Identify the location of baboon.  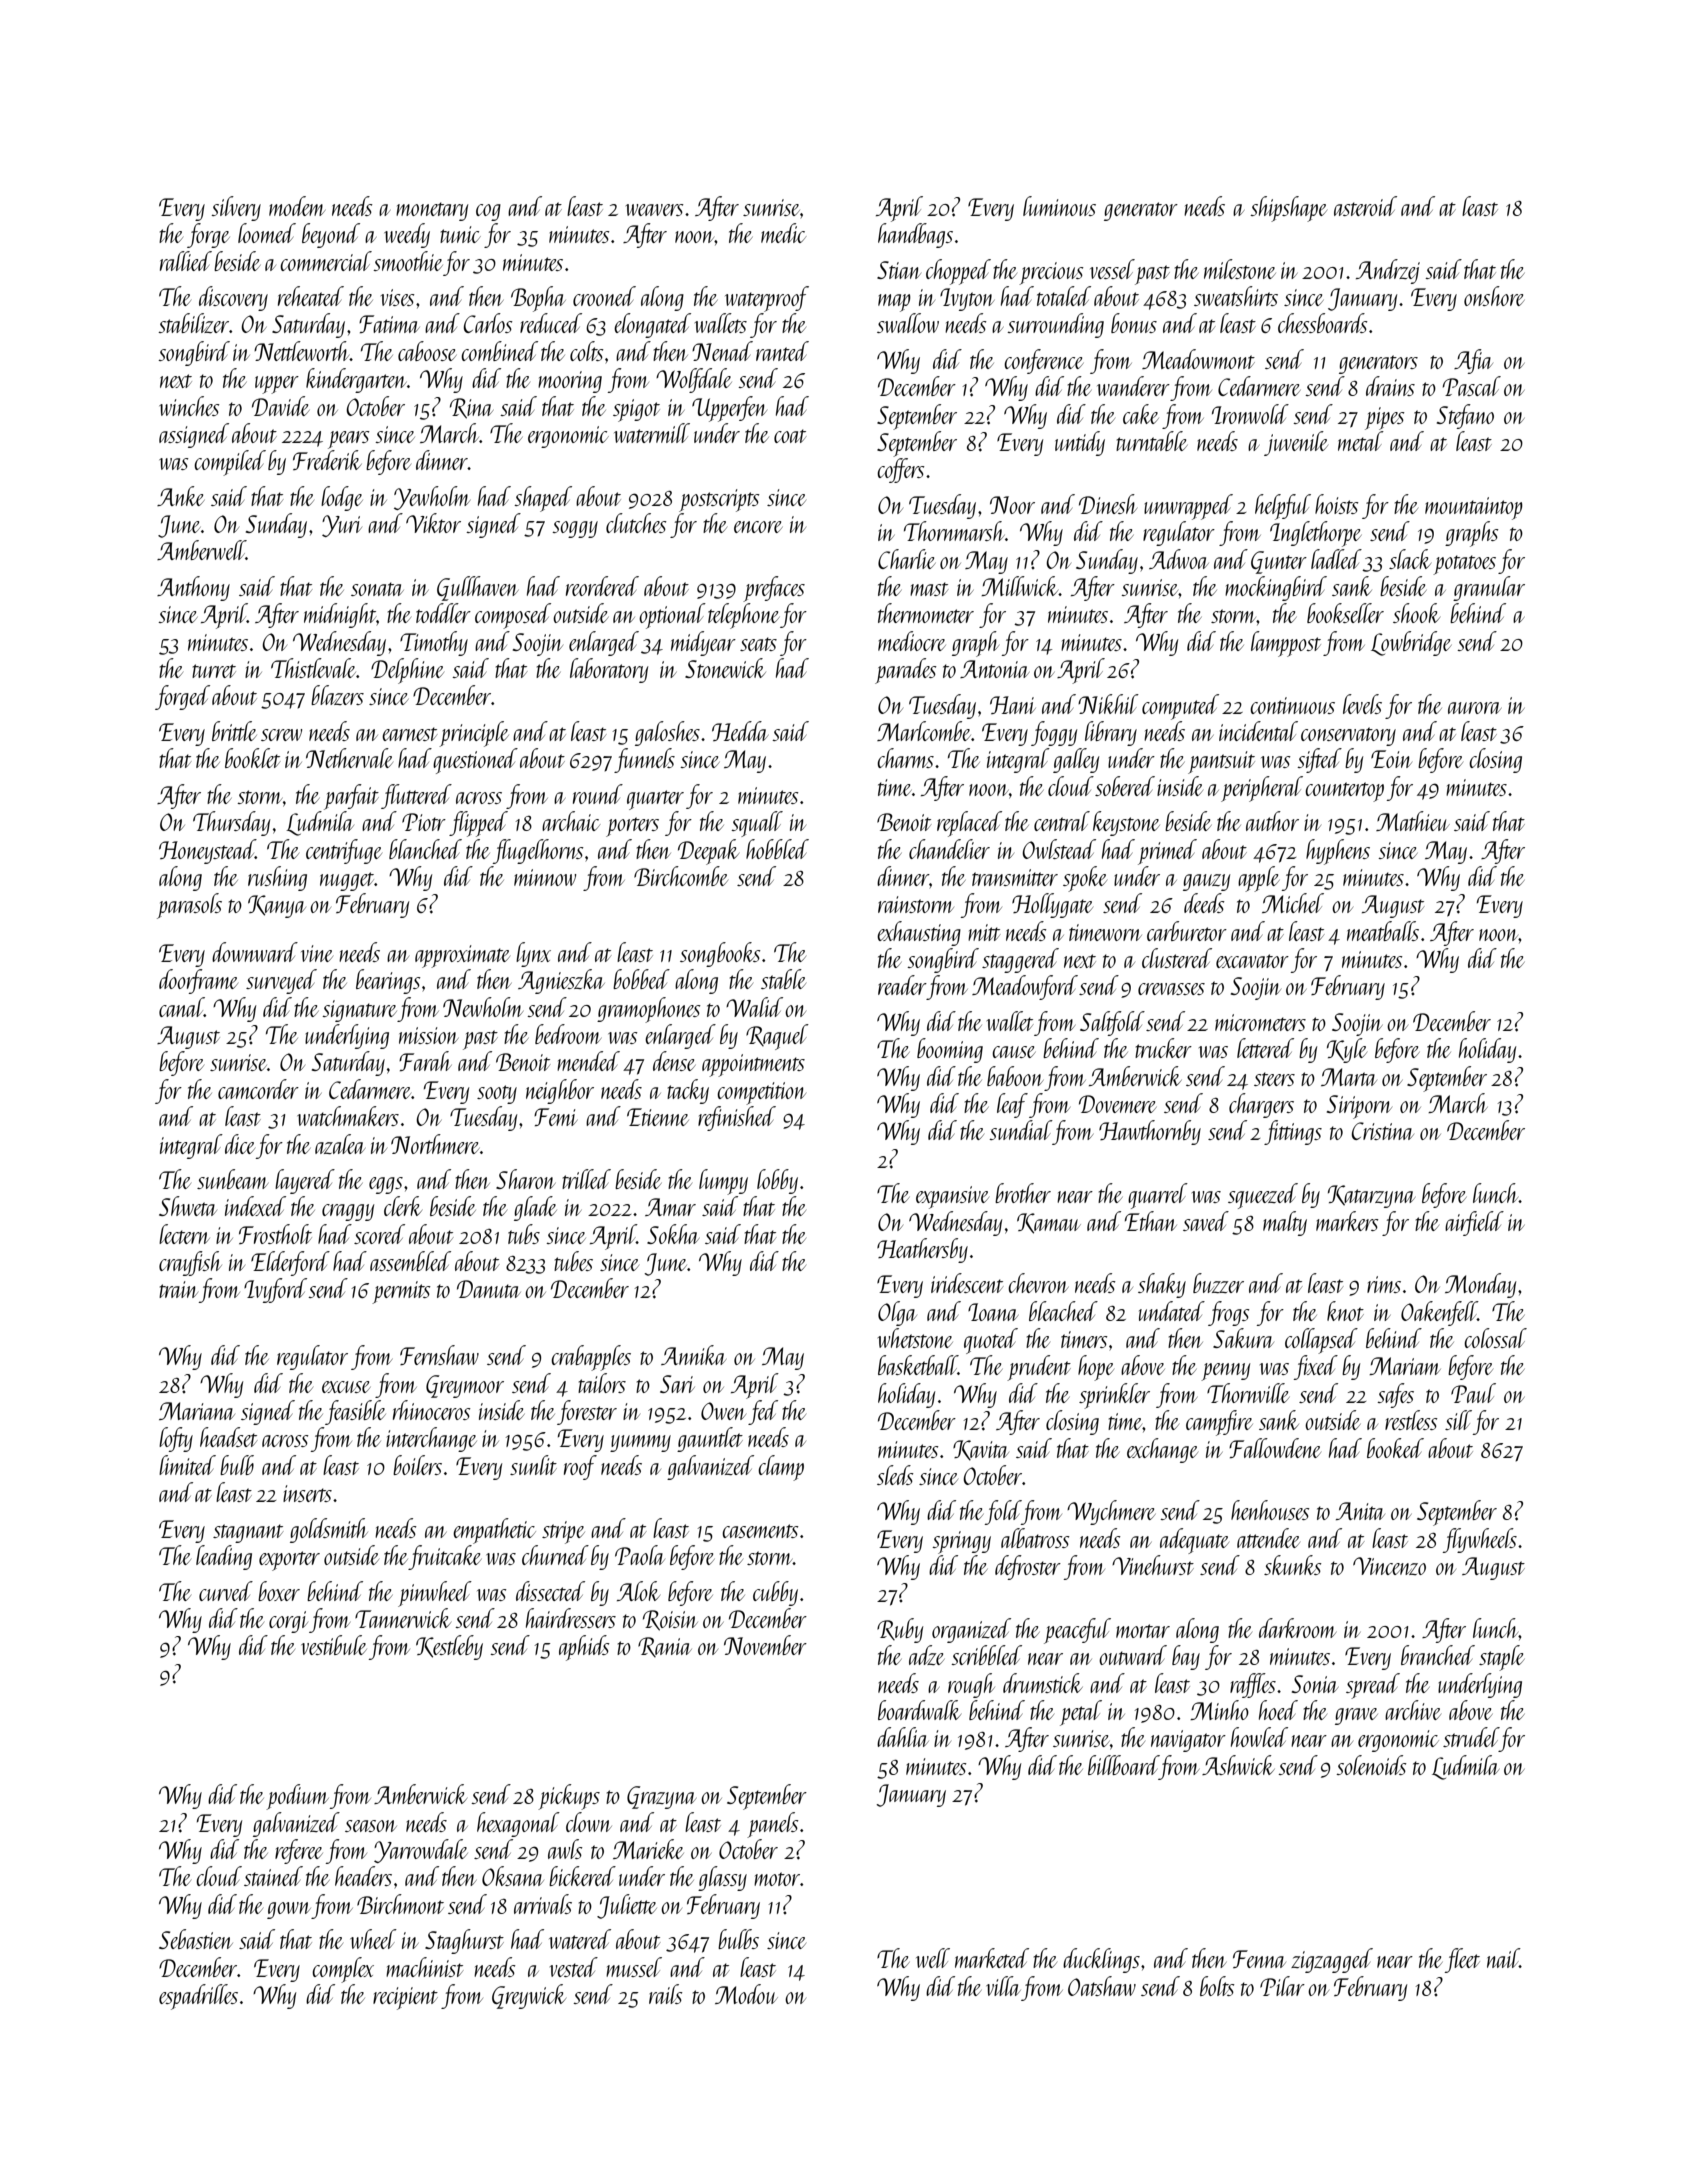
(1015, 1076).
